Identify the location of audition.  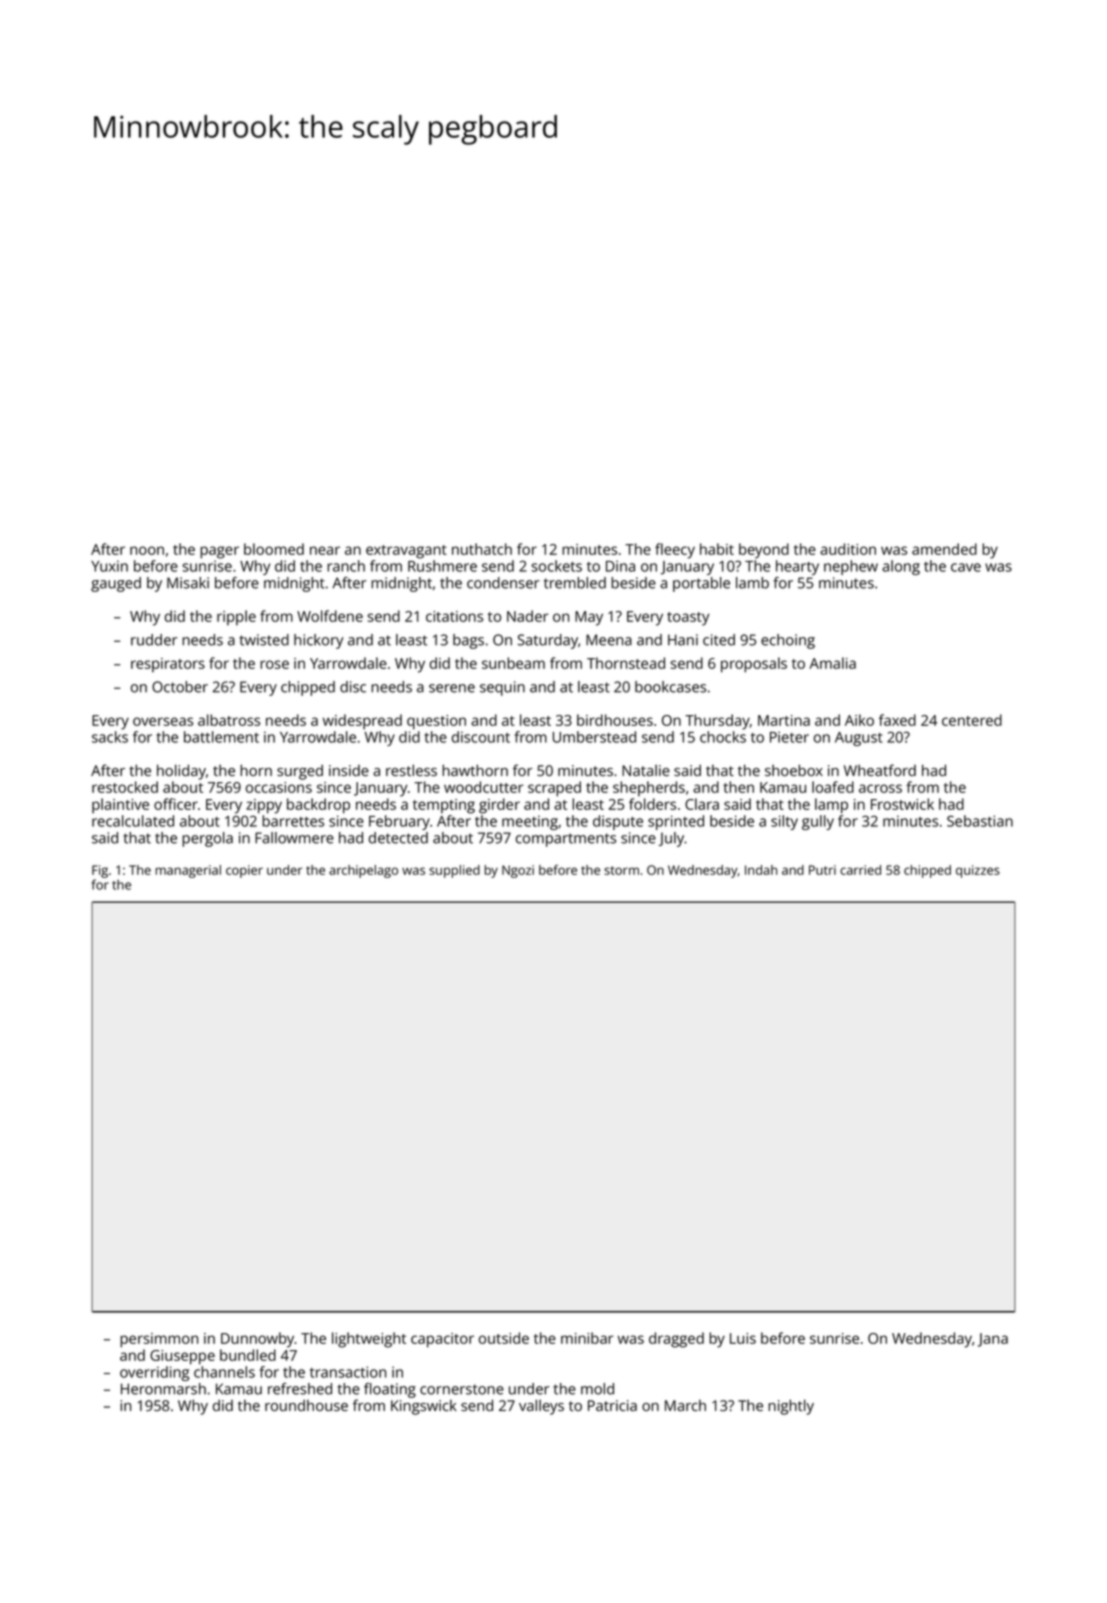
(848, 549).
